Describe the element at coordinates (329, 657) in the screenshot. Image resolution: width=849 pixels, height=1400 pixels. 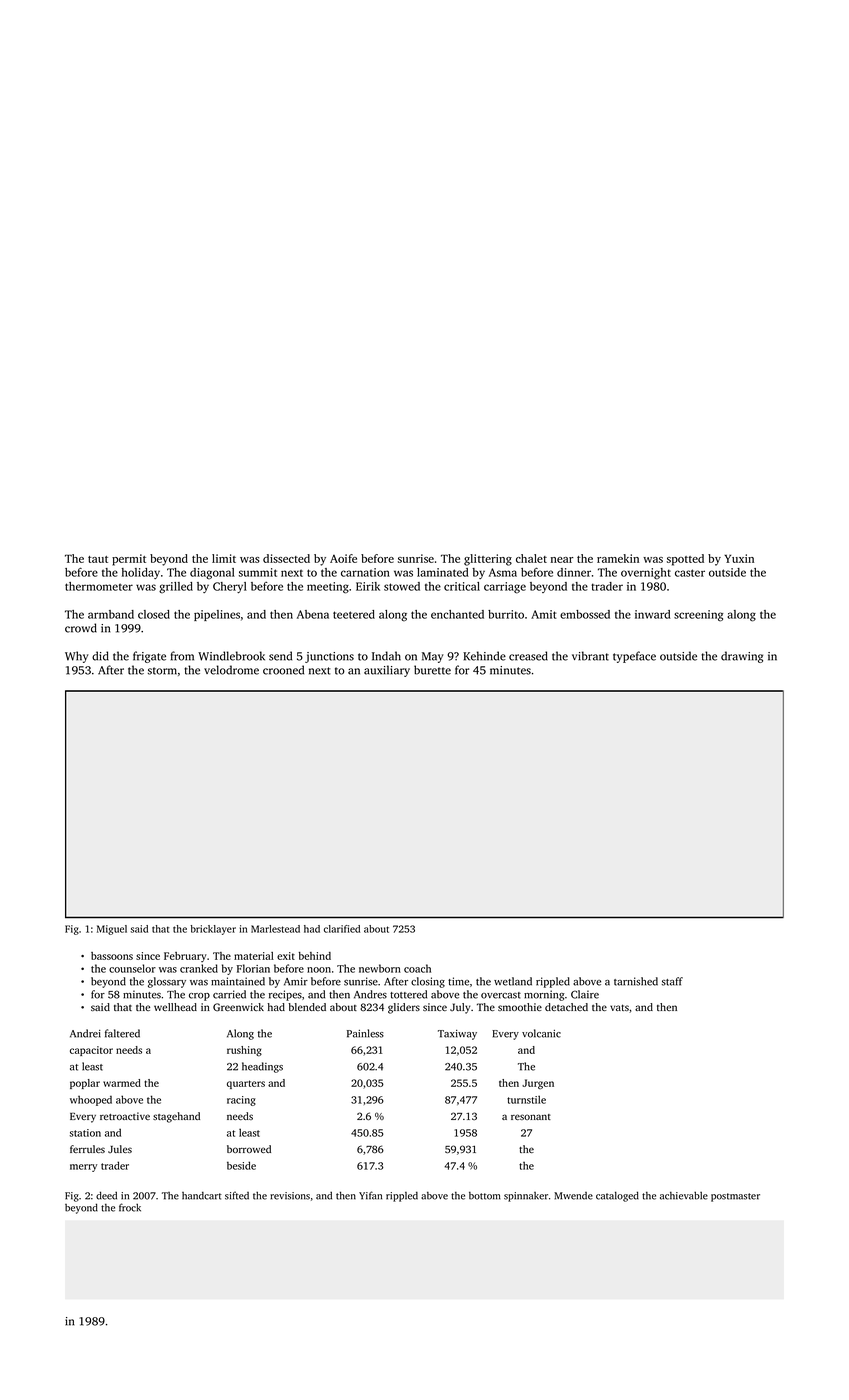
I see `junctions` at that location.
